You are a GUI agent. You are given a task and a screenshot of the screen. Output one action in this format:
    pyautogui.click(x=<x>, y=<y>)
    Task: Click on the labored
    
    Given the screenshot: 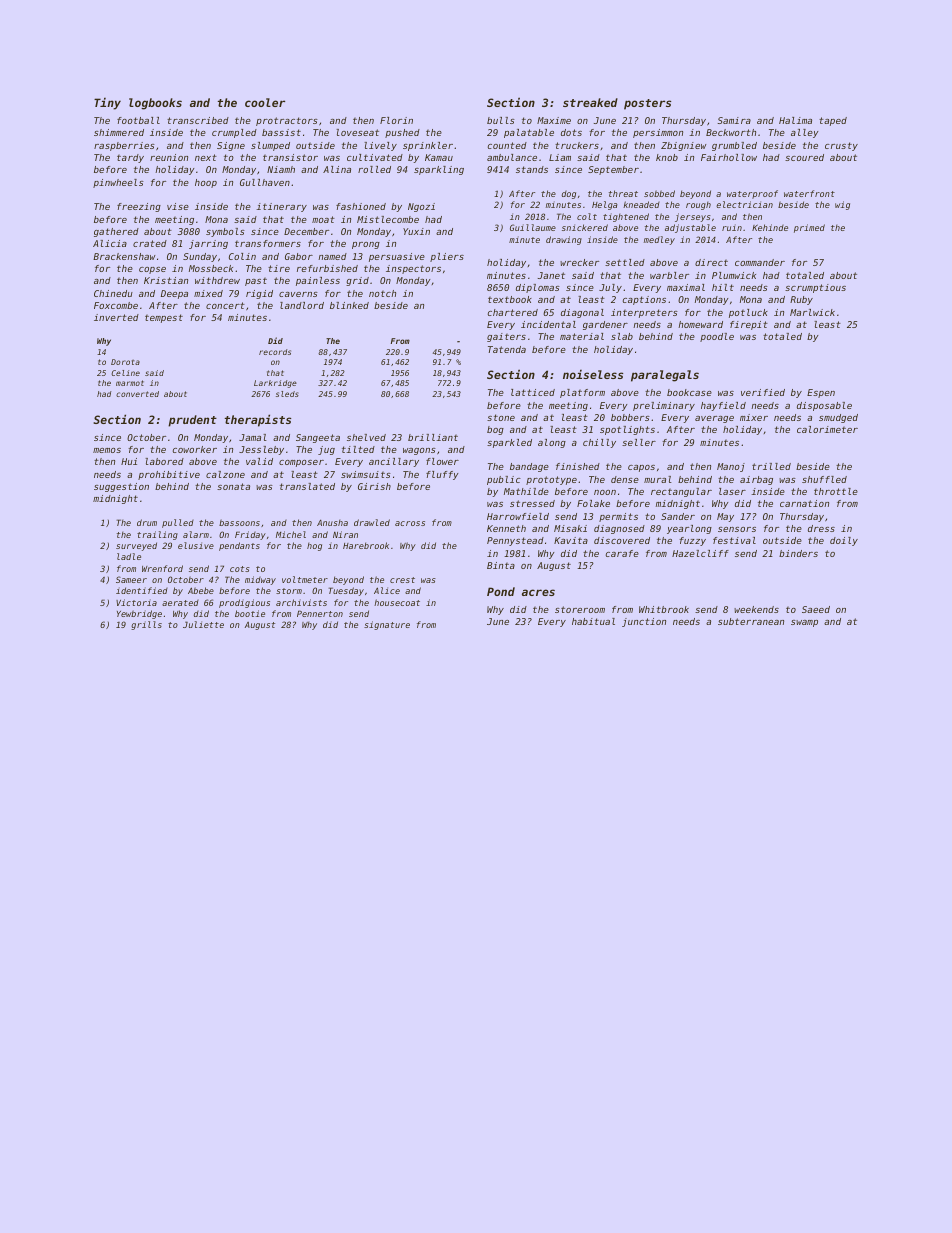 What is the action you would take?
    pyautogui.click(x=164, y=461)
